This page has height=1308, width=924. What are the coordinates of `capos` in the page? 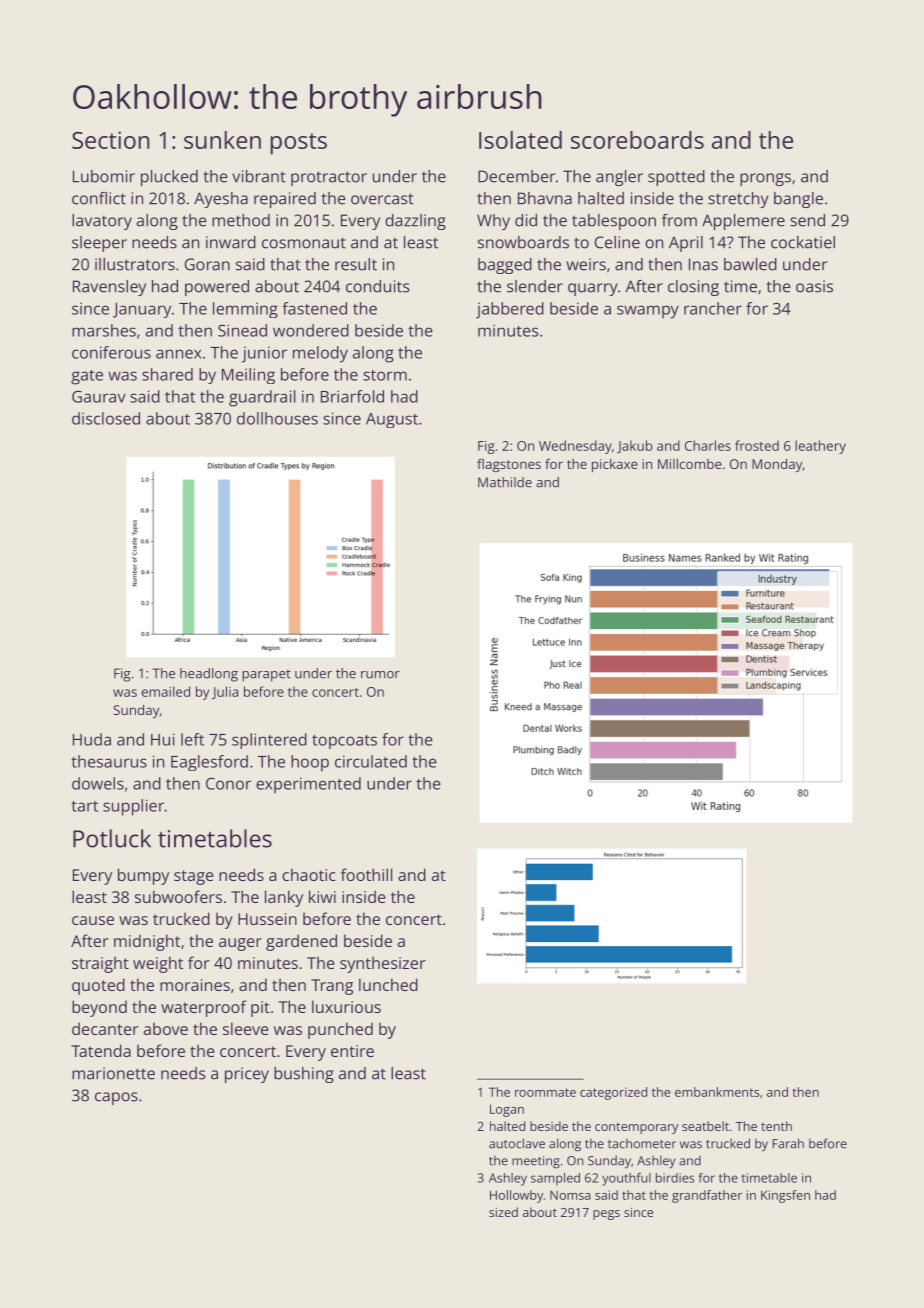 It's located at (116, 1098).
